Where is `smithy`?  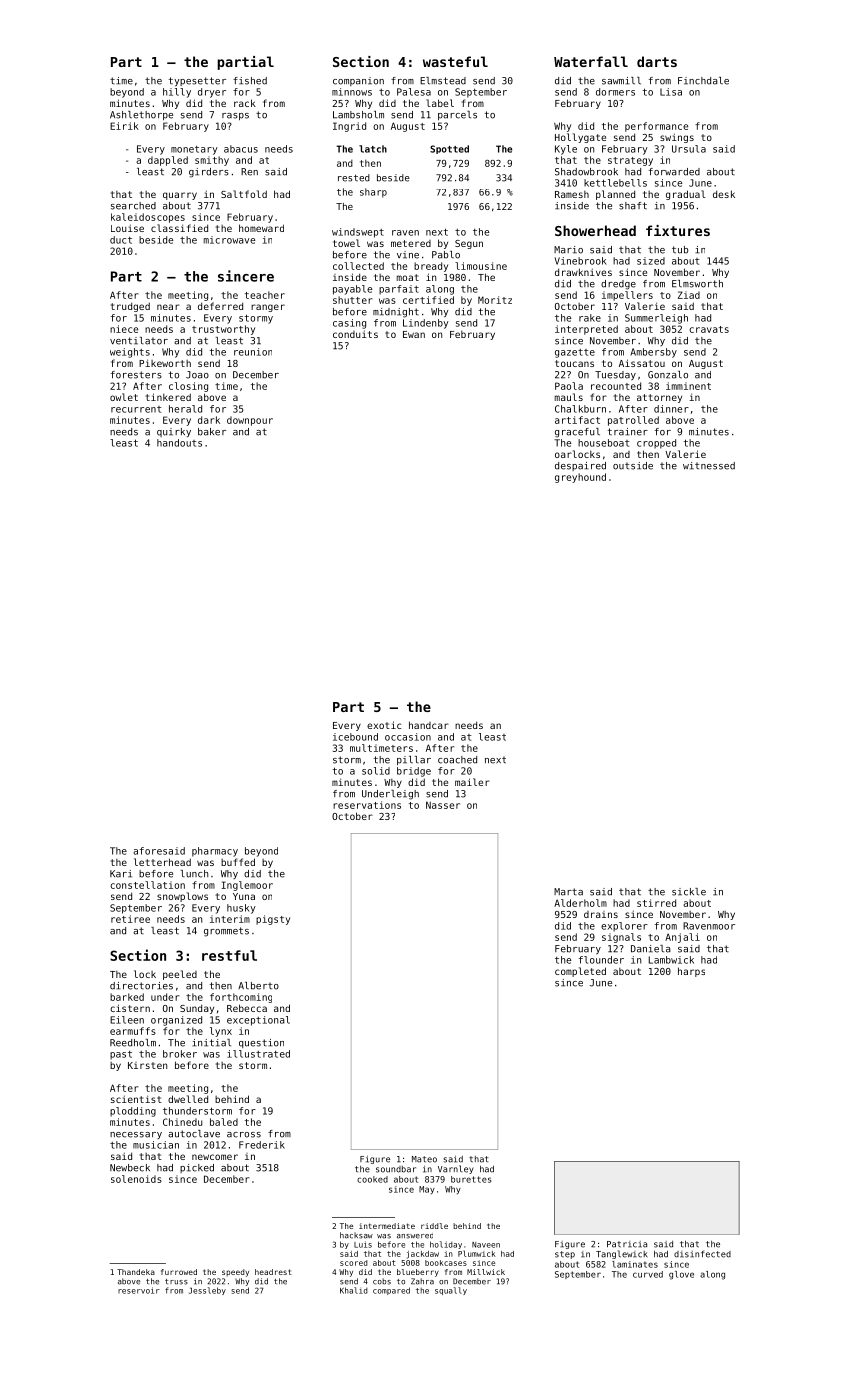
smithy is located at coordinates (212, 161).
